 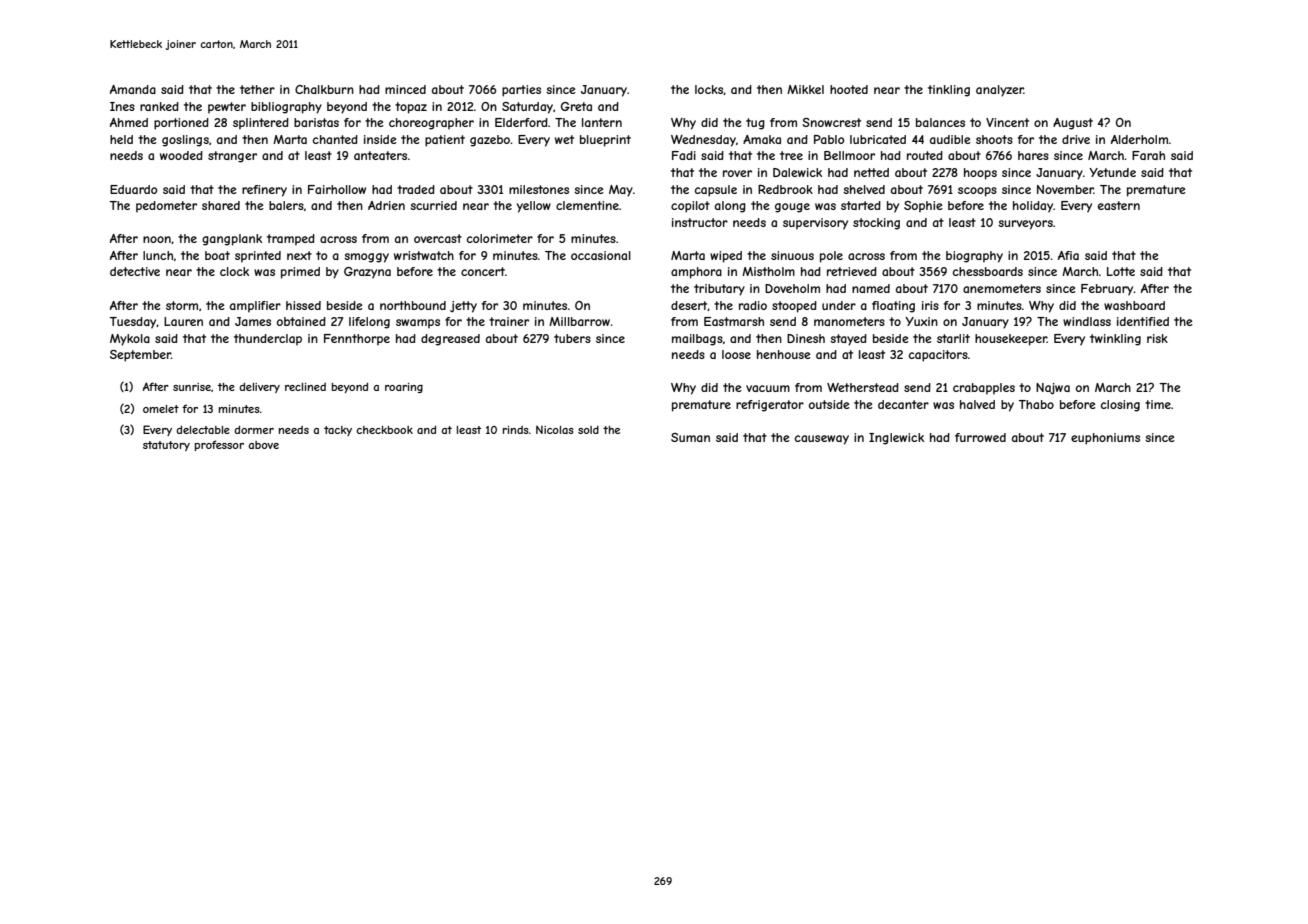 What do you see at coordinates (166, 207) in the image?
I see `pedometer` at bounding box center [166, 207].
